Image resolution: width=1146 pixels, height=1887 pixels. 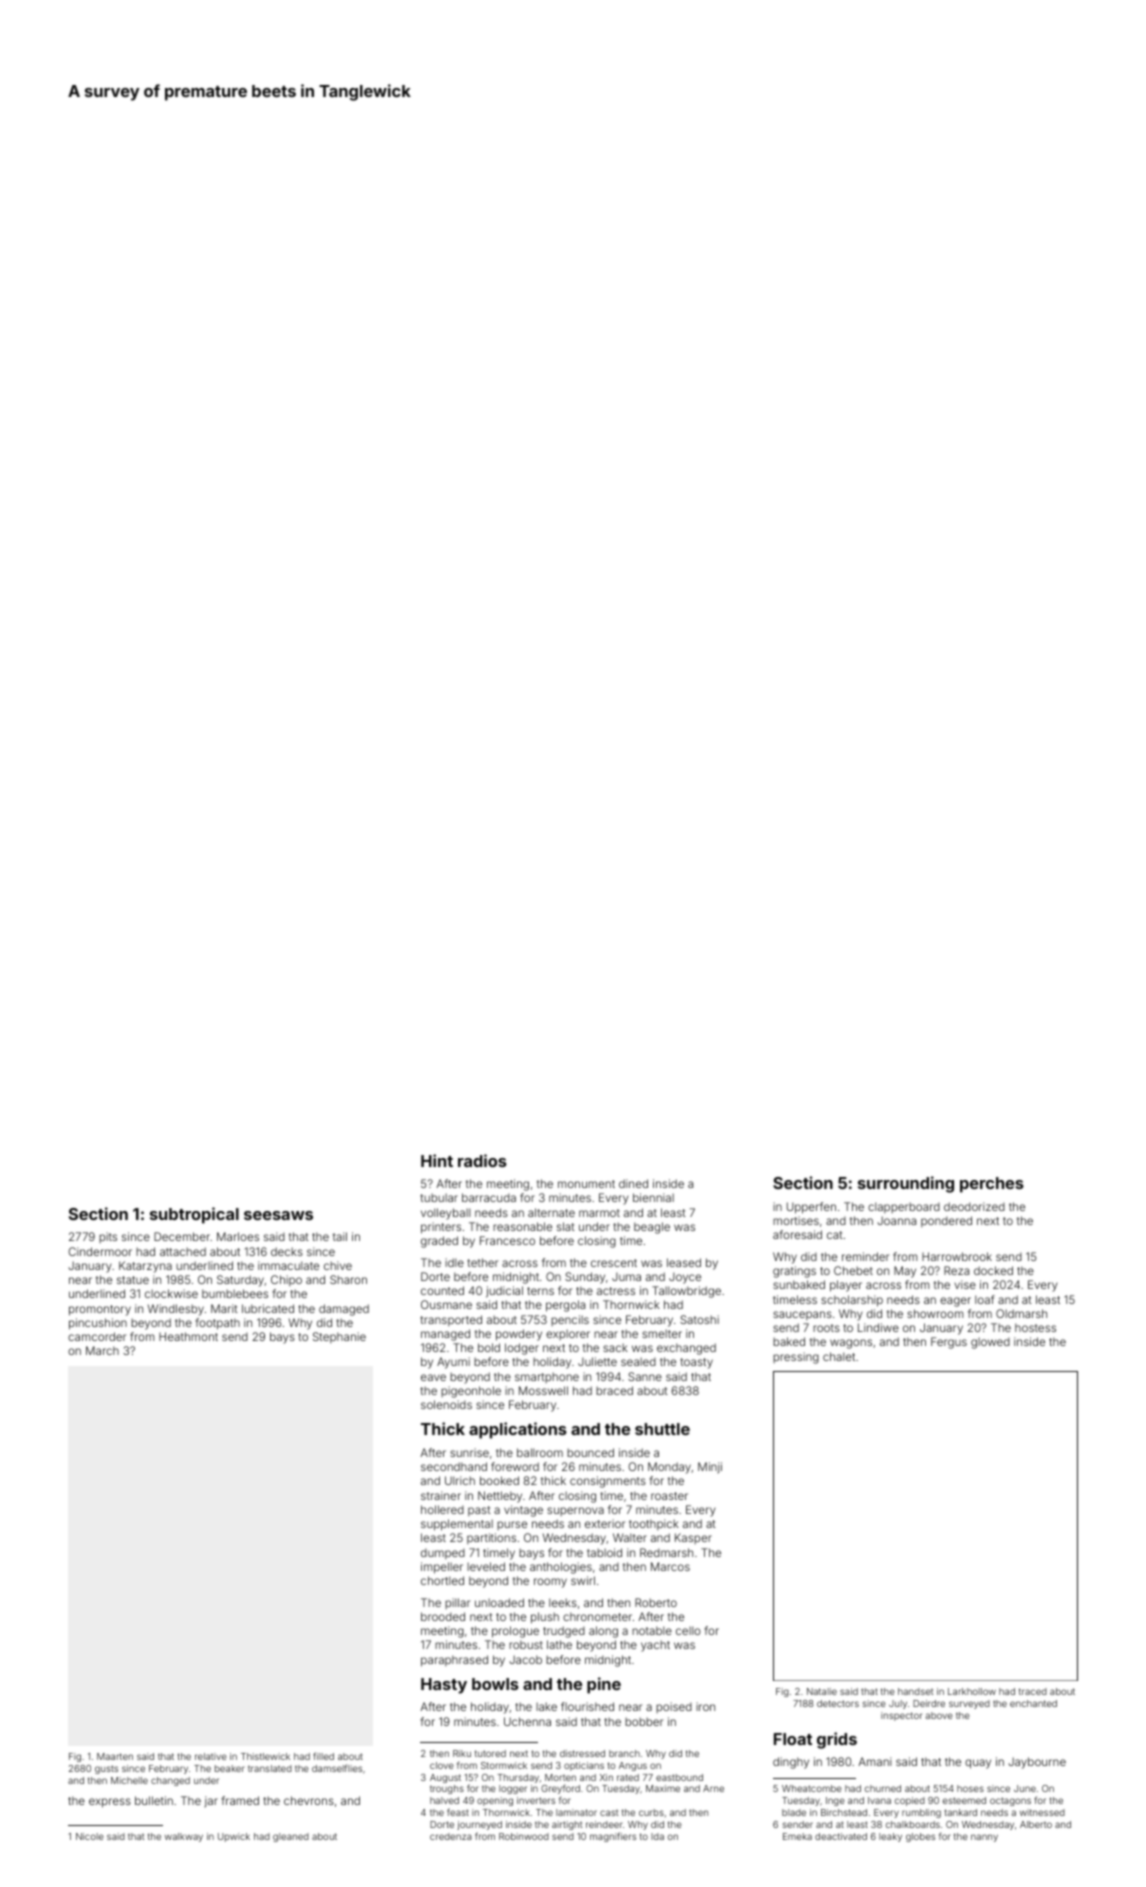 What do you see at coordinates (693, 1538) in the screenshot?
I see `Kasper` at bounding box center [693, 1538].
